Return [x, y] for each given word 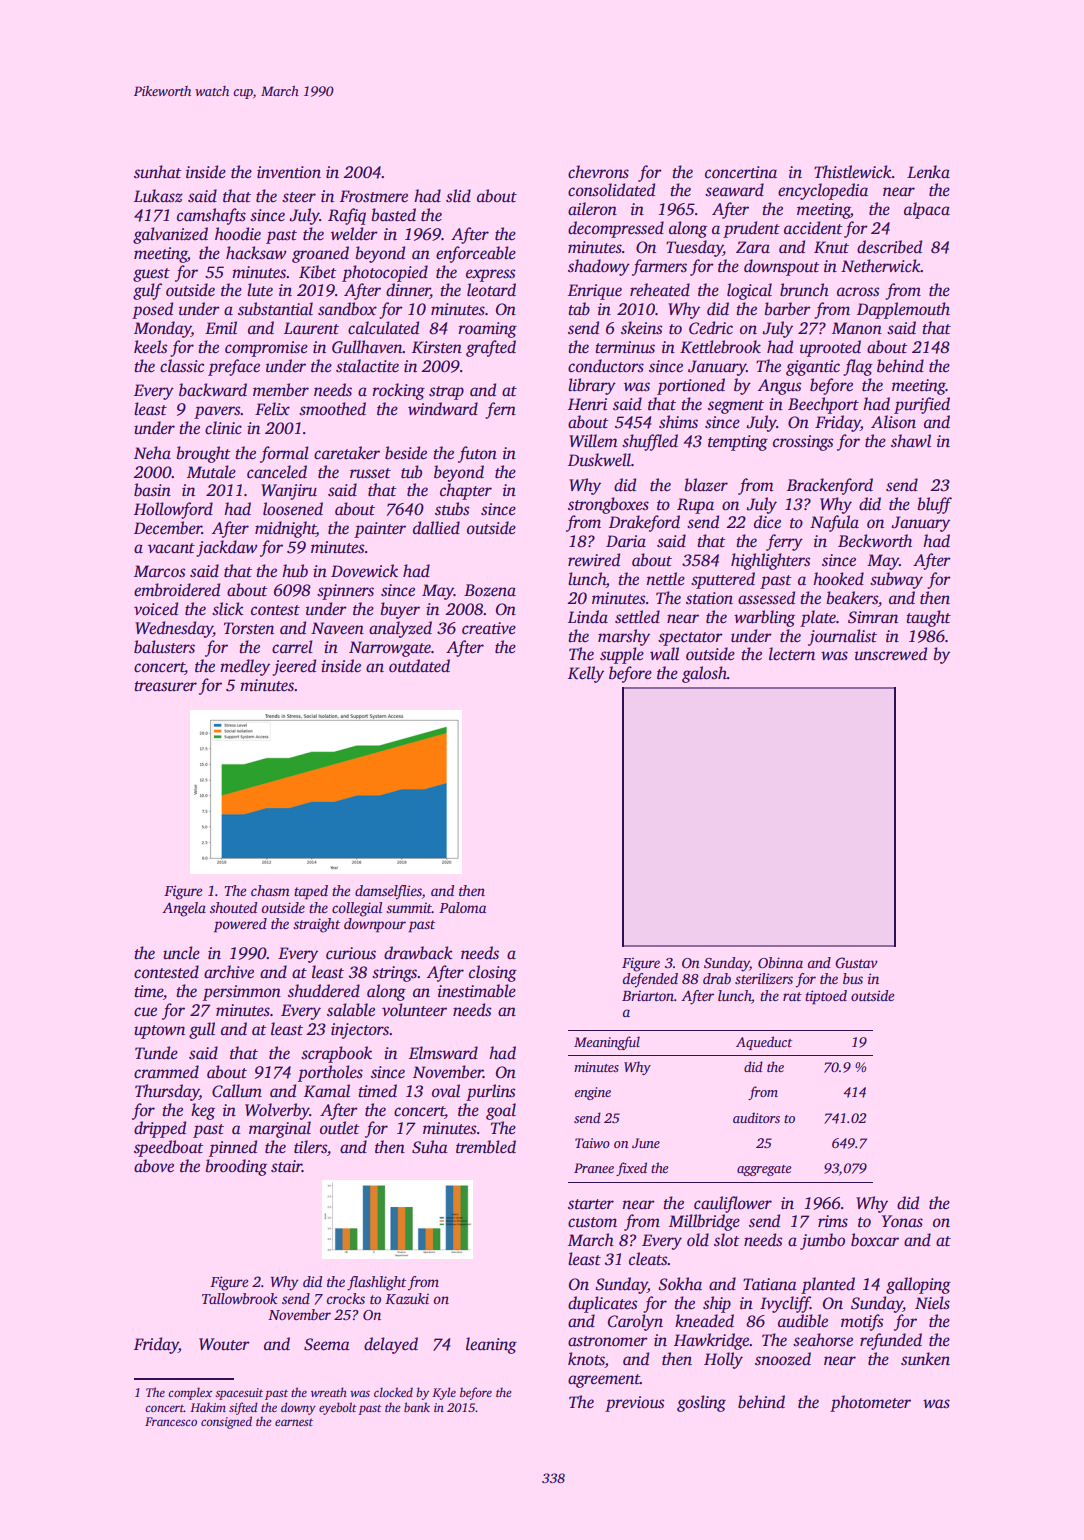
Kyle [444, 1393]
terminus [625, 347]
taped [311, 892]
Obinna [780, 962]
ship [717, 1304]
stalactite [367, 366]
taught [928, 618]
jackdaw [227, 548]
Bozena [490, 590]
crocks [346, 1298]
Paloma [462, 907]
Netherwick [881, 266]
